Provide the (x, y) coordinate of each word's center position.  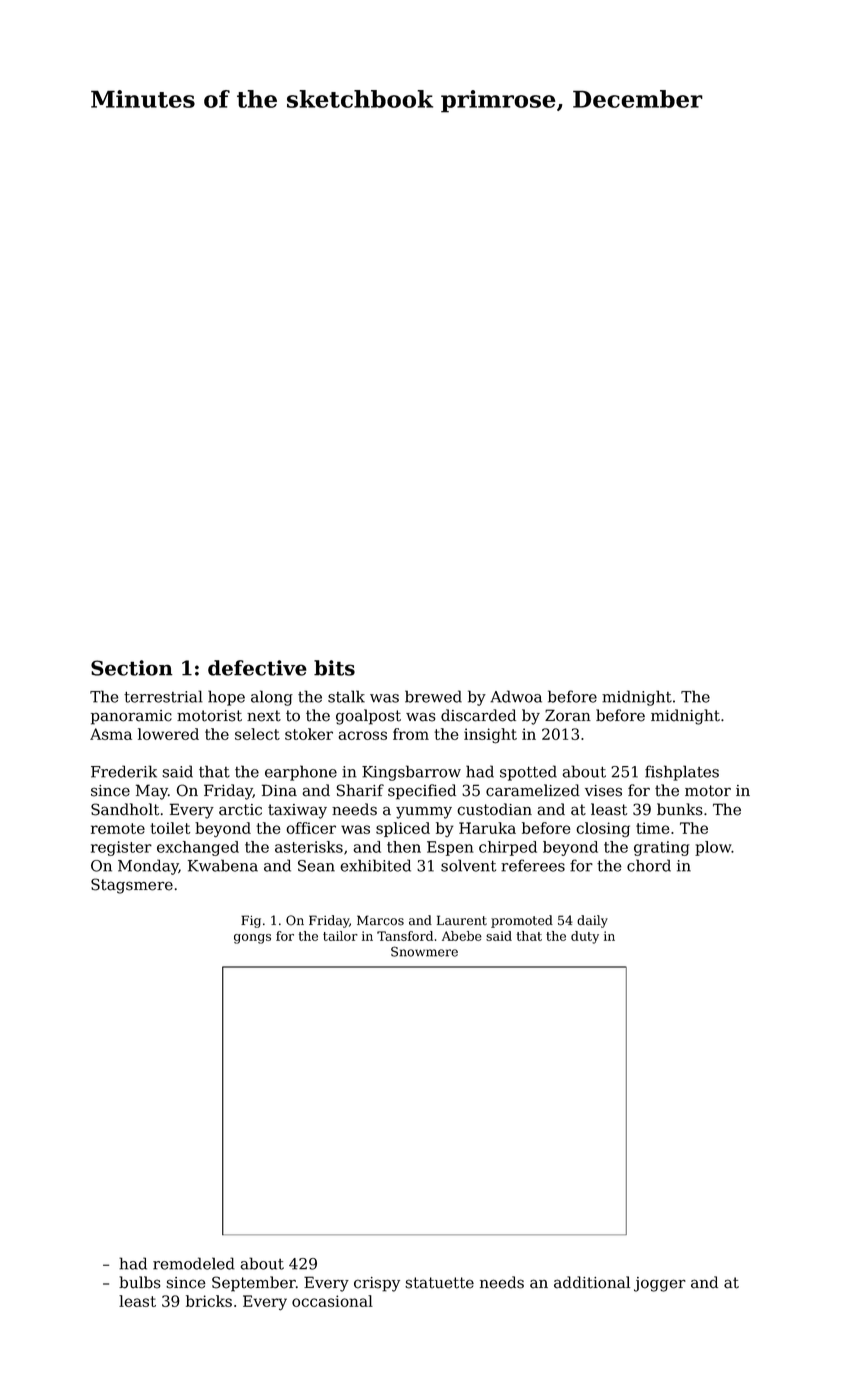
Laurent (462, 920)
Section (132, 668)
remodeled (194, 1263)
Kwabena (223, 865)
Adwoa (516, 696)
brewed (433, 696)
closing (603, 830)
